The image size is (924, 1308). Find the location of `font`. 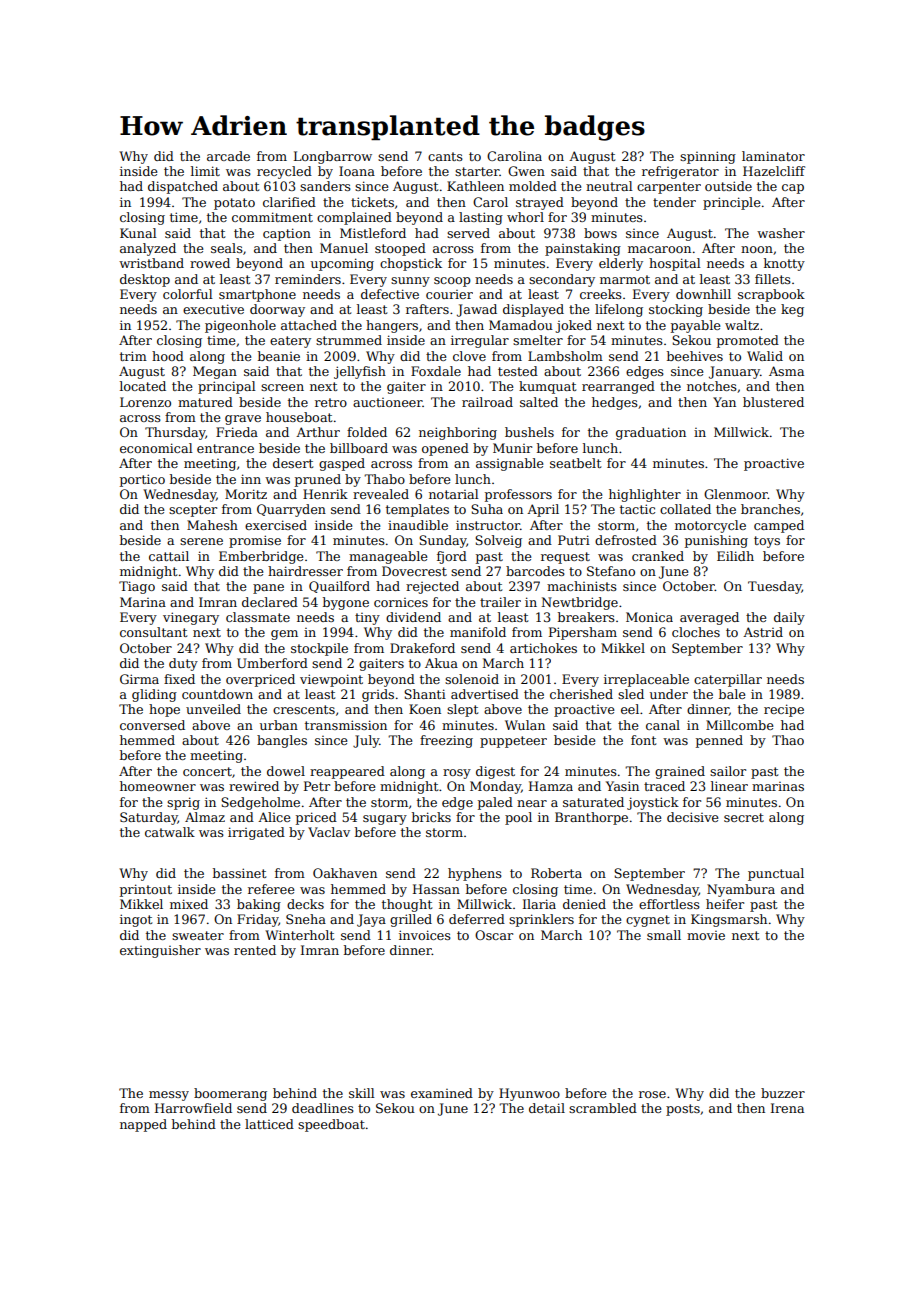

font is located at coordinates (643, 740).
